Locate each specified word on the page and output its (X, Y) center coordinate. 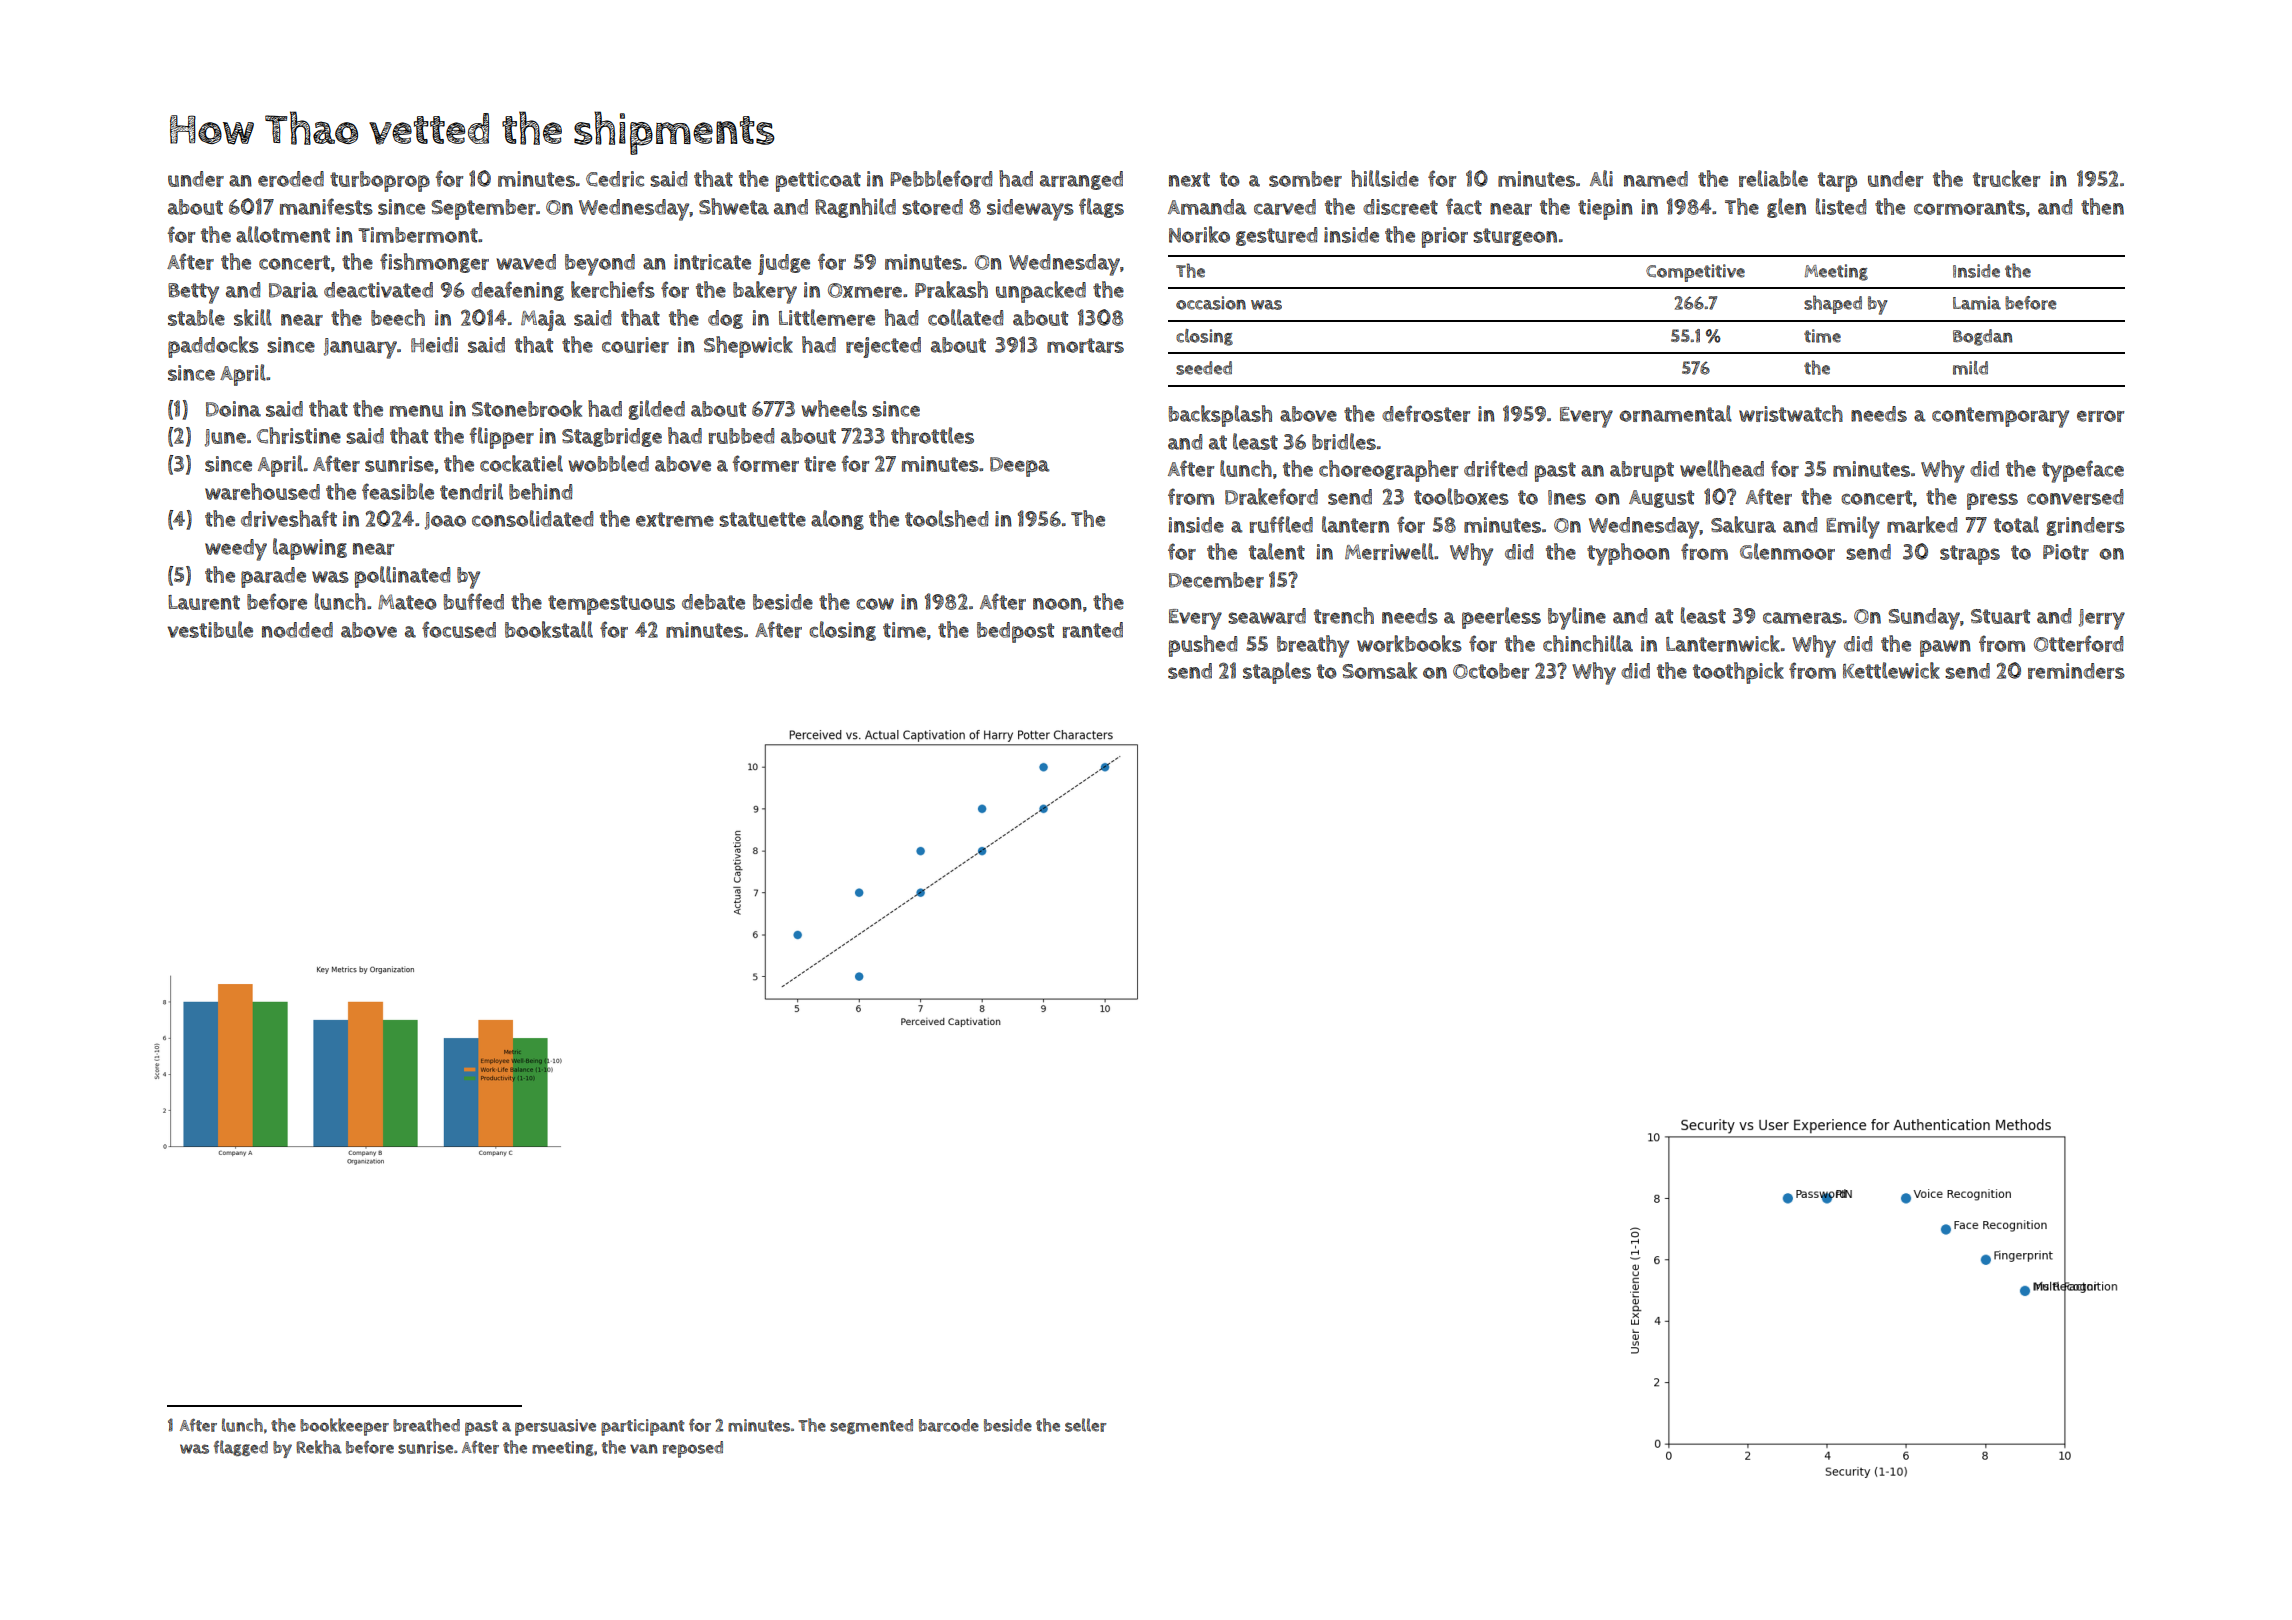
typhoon (1628, 554)
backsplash (1220, 416)
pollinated (402, 577)
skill (253, 317)
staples (1277, 673)
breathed (426, 1425)
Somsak (1379, 670)
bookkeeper (344, 1427)
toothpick (1738, 673)
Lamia (1977, 303)
